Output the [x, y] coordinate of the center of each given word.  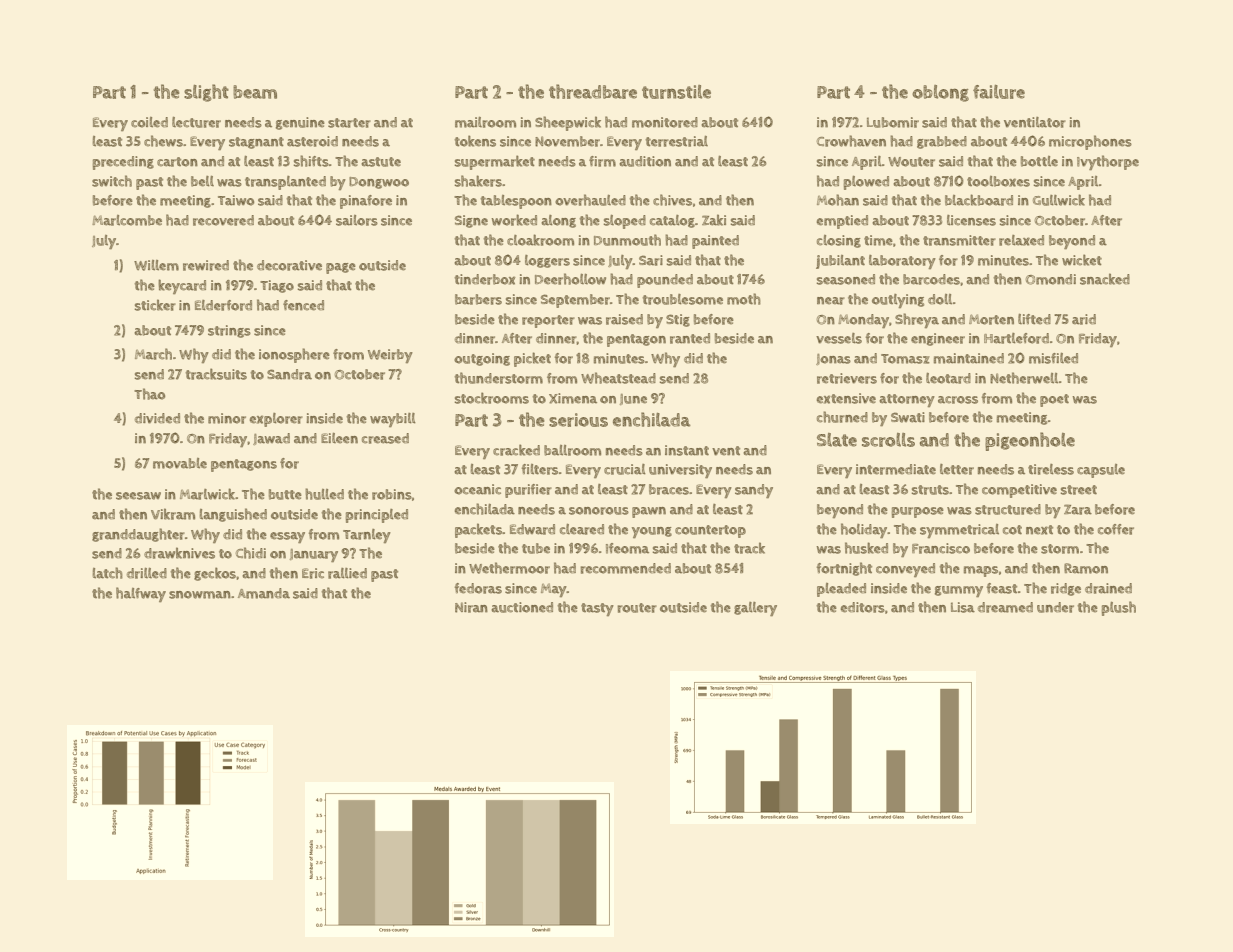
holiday [864, 530]
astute [381, 162]
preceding [123, 163]
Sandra [289, 374]
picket [532, 359]
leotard [948, 378]
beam [255, 92]
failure [999, 92]
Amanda [264, 593]
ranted [690, 338]
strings [229, 331]
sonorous [599, 511]
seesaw [138, 496]
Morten [991, 319]
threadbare [593, 91]
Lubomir [893, 122]
